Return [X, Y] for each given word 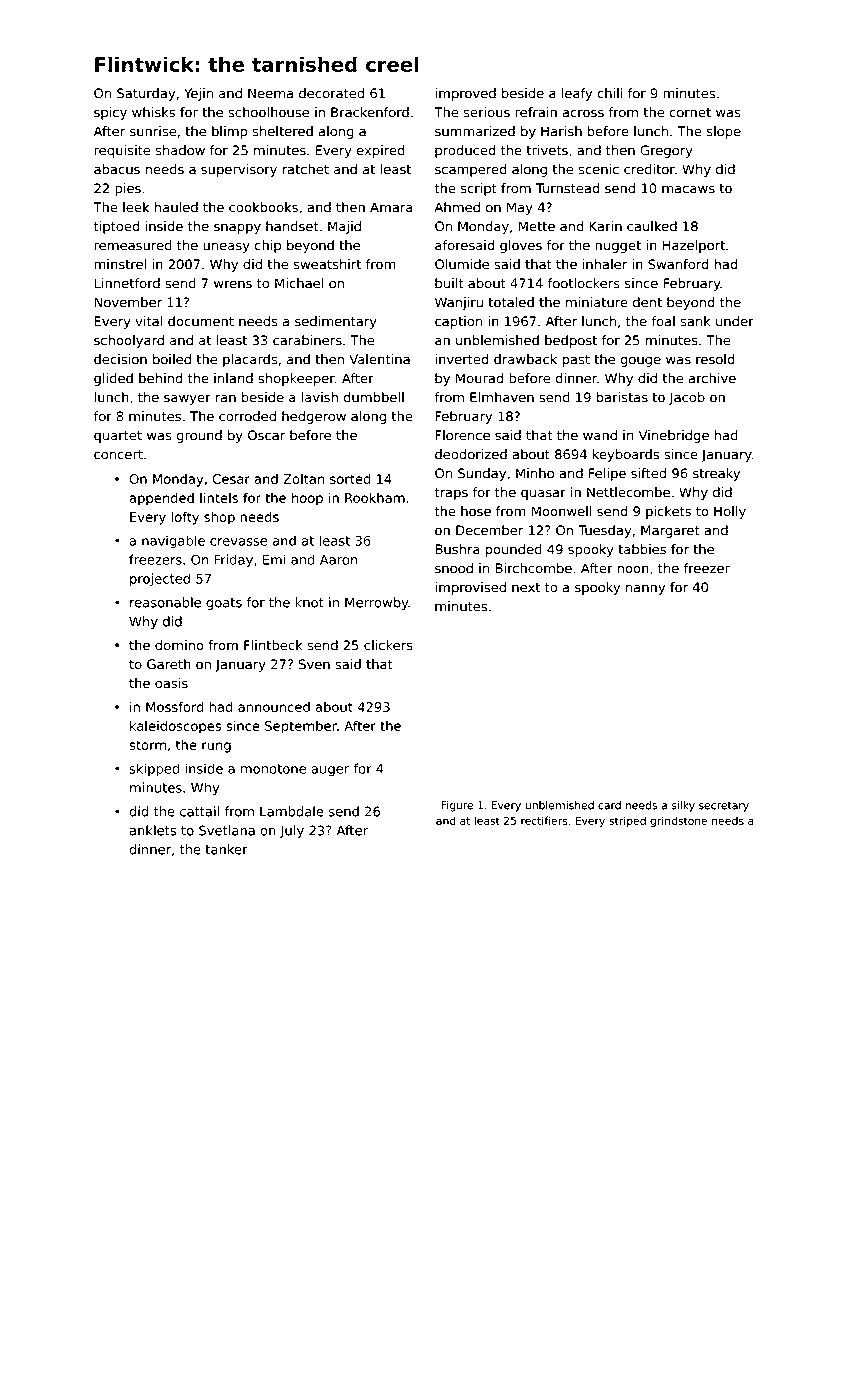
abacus [117, 169]
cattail [199, 811]
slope [724, 132]
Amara [391, 207]
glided [113, 379]
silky [683, 806]
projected [160, 579]
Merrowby [376, 603]
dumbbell [373, 397]
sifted [648, 473]
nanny [645, 589]
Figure [457, 806]
